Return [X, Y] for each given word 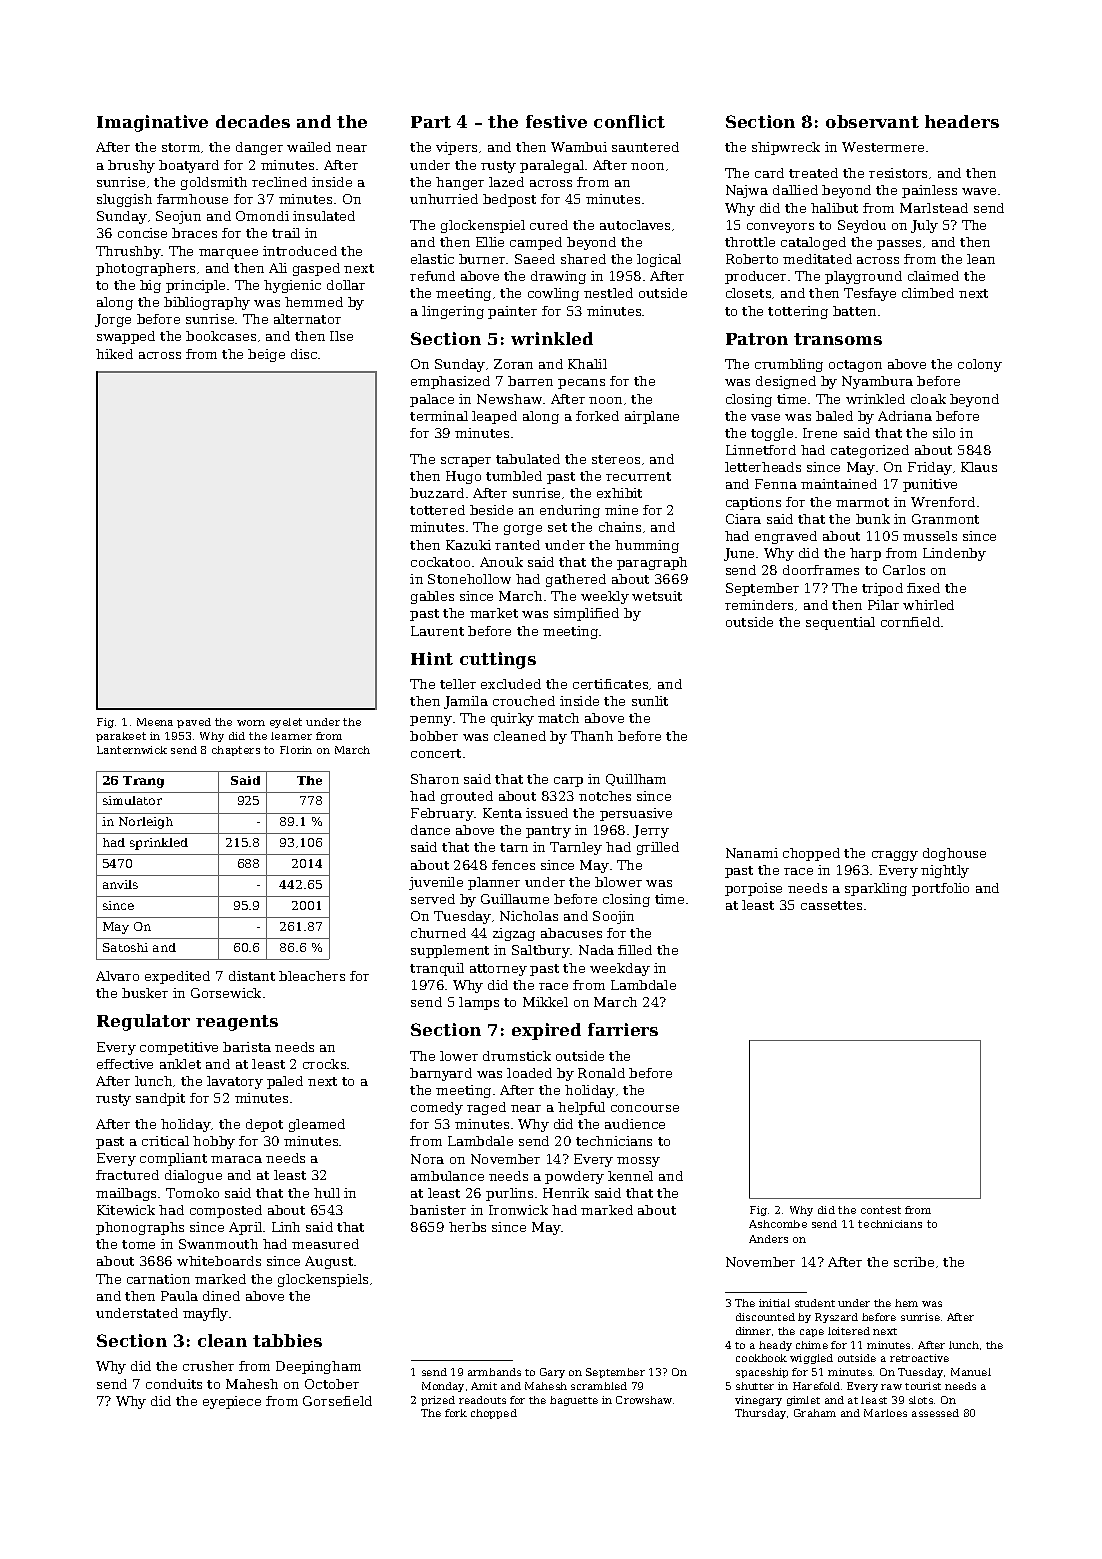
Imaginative [152, 123]
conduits [174, 1384]
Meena [155, 722]
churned [438, 933]
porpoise [753, 889]
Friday [930, 468]
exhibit [619, 493]
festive [556, 121]
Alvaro [117, 976]
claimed [933, 276]
